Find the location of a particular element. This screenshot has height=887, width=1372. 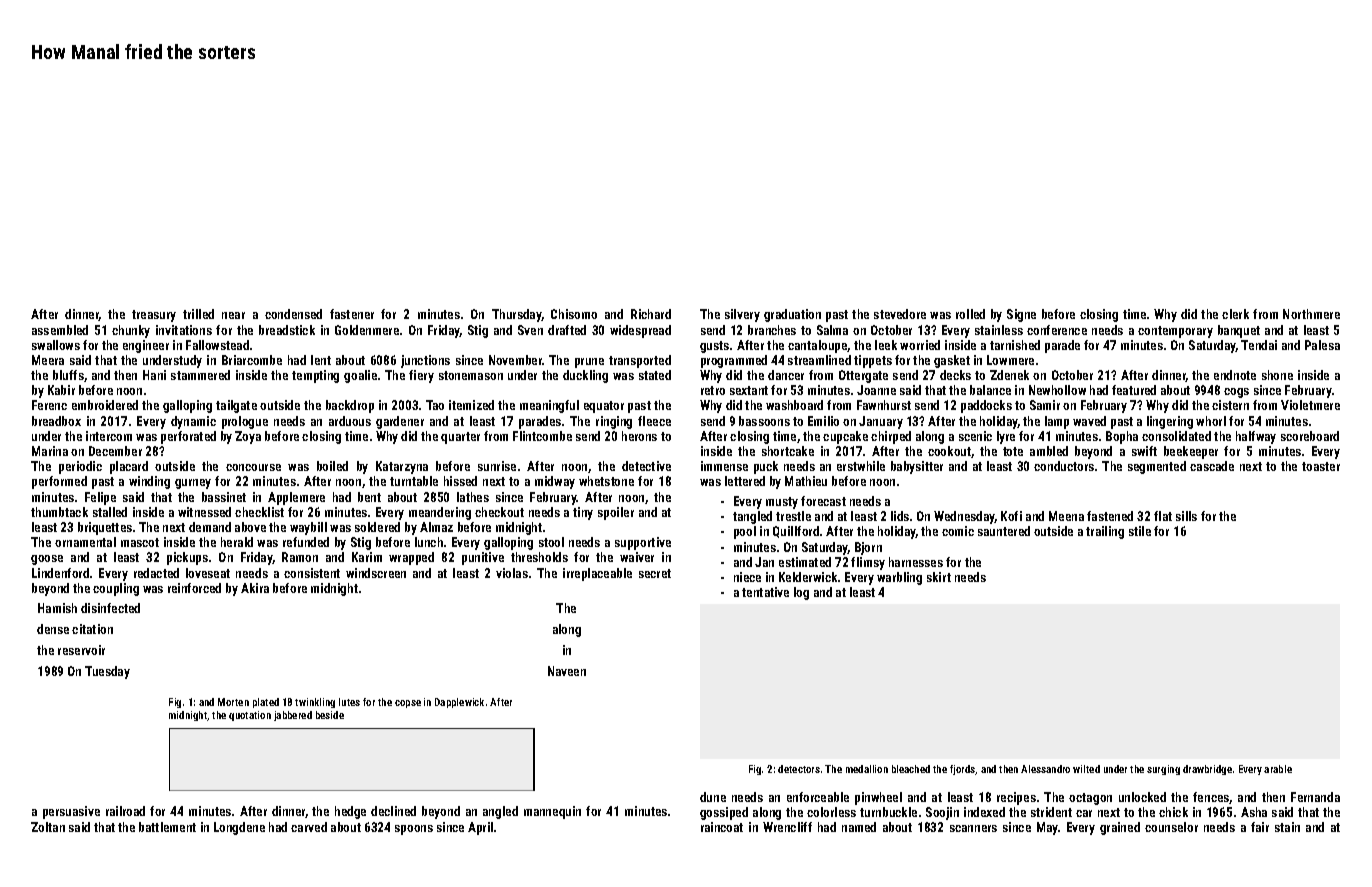

halfway is located at coordinates (1256, 437).
